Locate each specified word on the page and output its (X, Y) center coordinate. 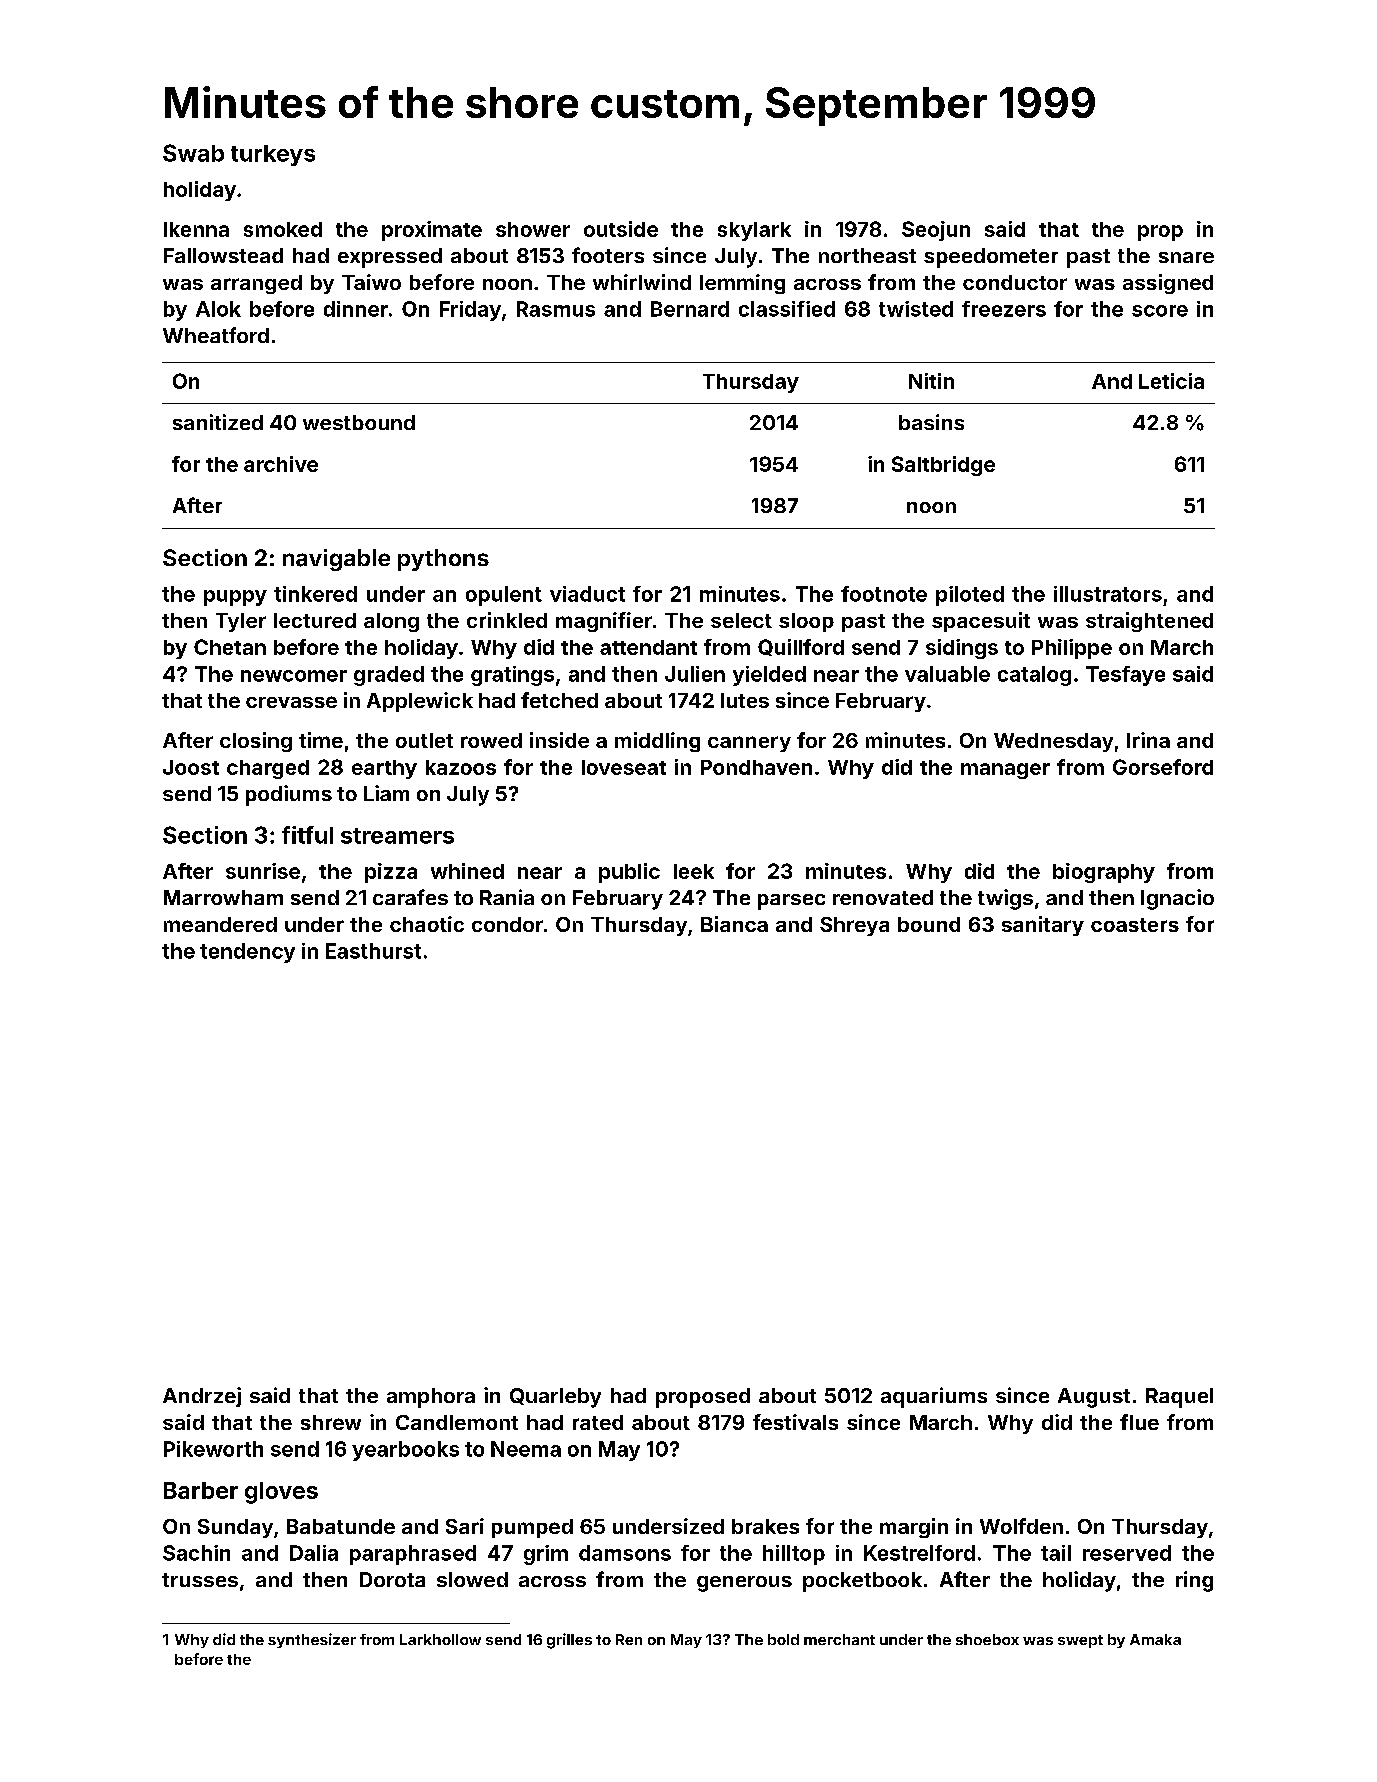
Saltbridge (943, 466)
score (1160, 311)
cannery (749, 744)
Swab (193, 153)
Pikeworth (213, 1449)
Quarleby (555, 1398)
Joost (191, 767)
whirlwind (642, 282)
